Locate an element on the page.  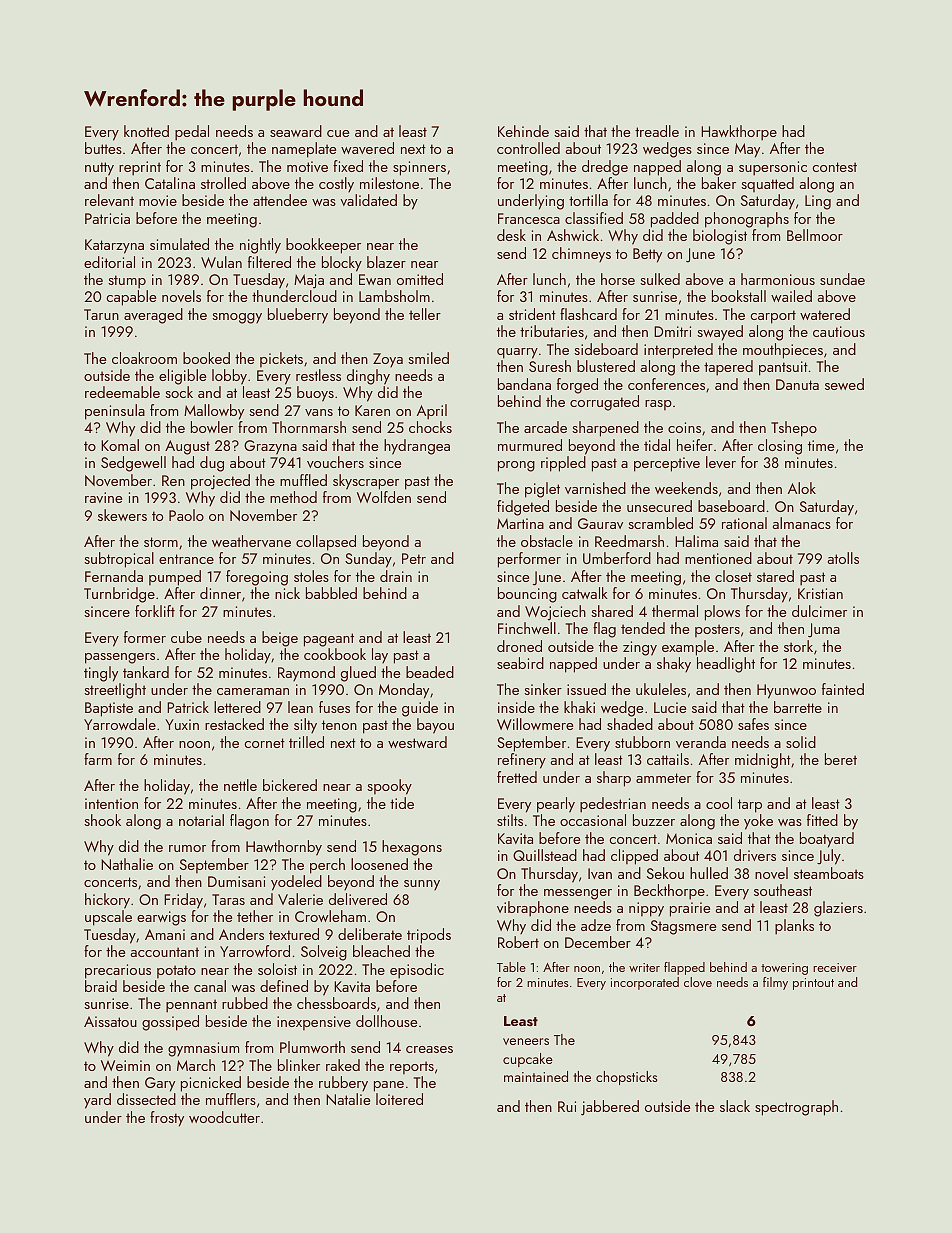
veneers is located at coordinates (526, 1041).
